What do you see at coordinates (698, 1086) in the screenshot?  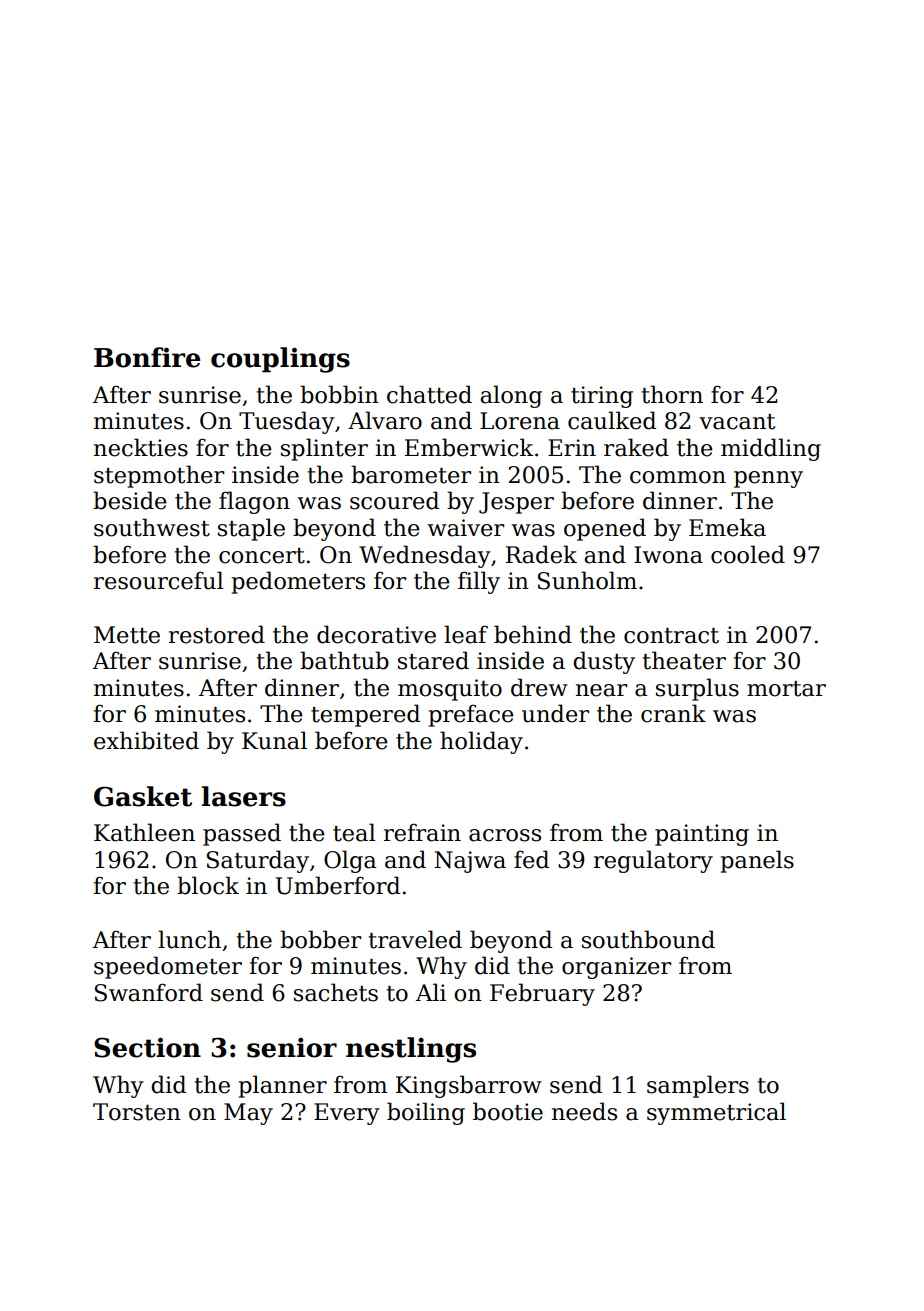 I see `samplers` at bounding box center [698, 1086].
